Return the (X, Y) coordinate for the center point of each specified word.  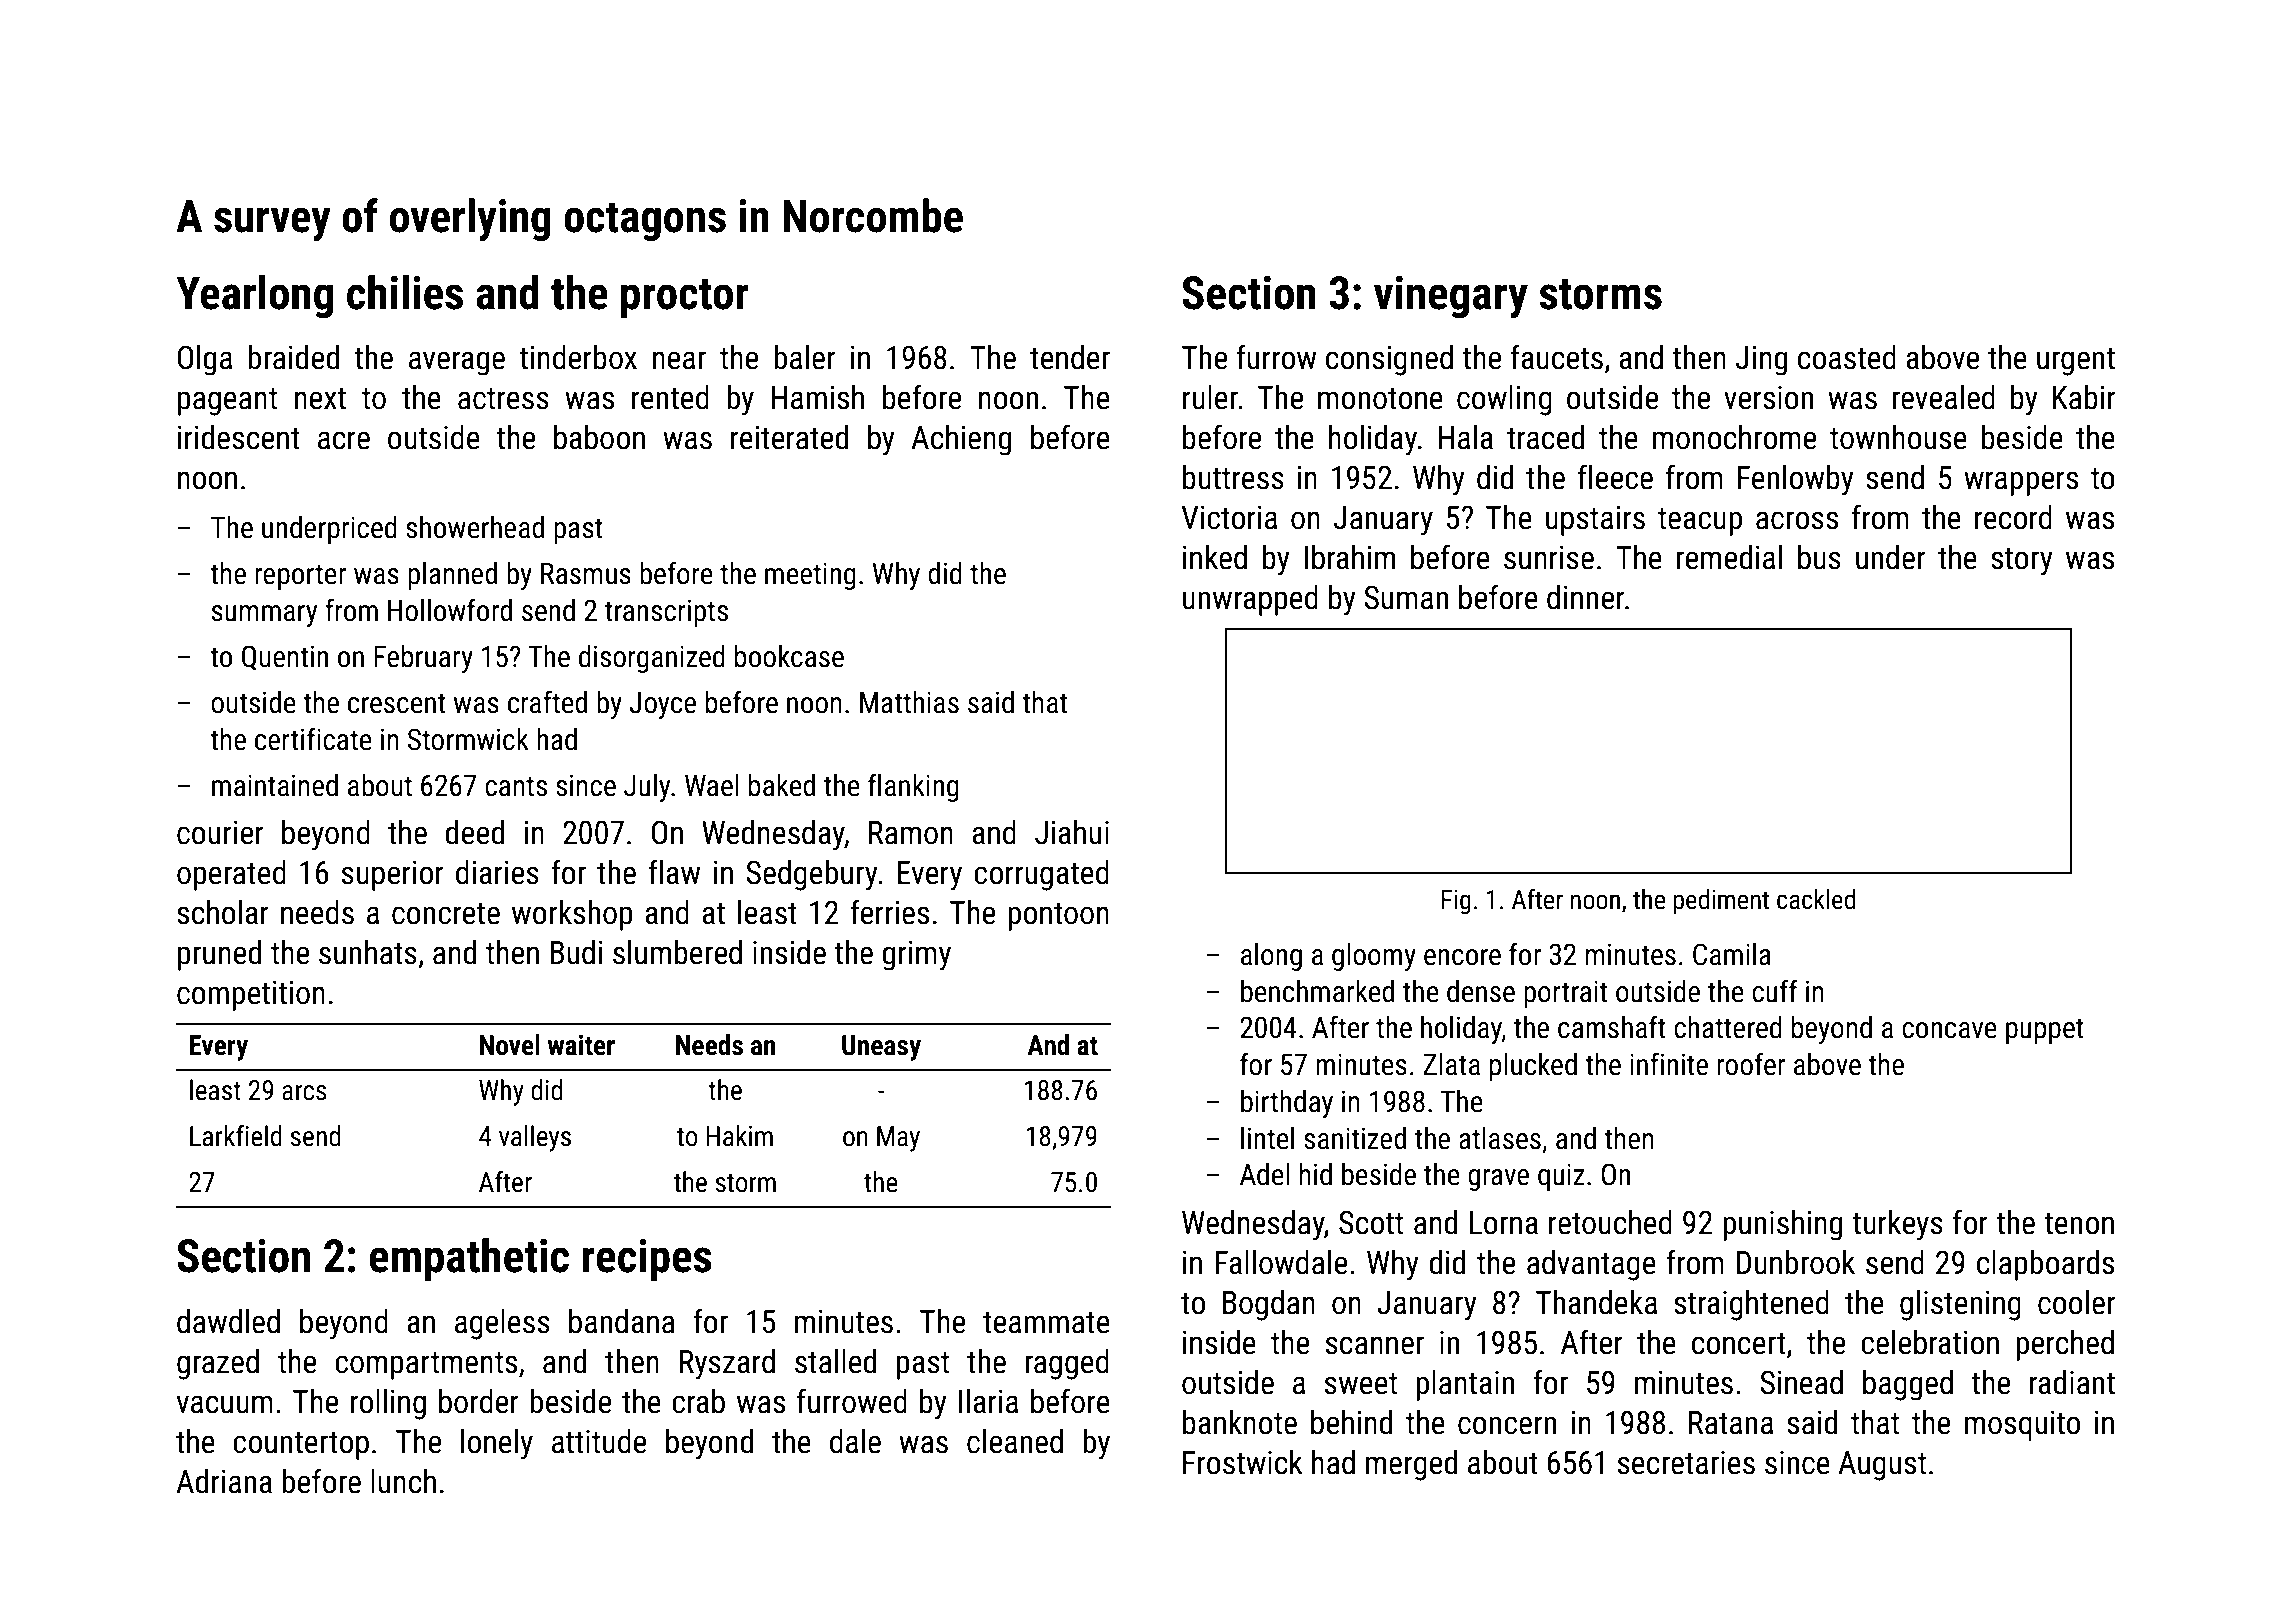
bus (1819, 557)
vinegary (1451, 296)
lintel (1267, 1138)
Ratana (1731, 1423)
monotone (1380, 399)
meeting (810, 576)
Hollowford (450, 610)
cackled (1816, 899)
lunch (403, 1481)
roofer (1751, 1064)
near (679, 360)
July (647, 788)
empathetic (469, 1259)
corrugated (1041, 875)
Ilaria (988, 1401)
